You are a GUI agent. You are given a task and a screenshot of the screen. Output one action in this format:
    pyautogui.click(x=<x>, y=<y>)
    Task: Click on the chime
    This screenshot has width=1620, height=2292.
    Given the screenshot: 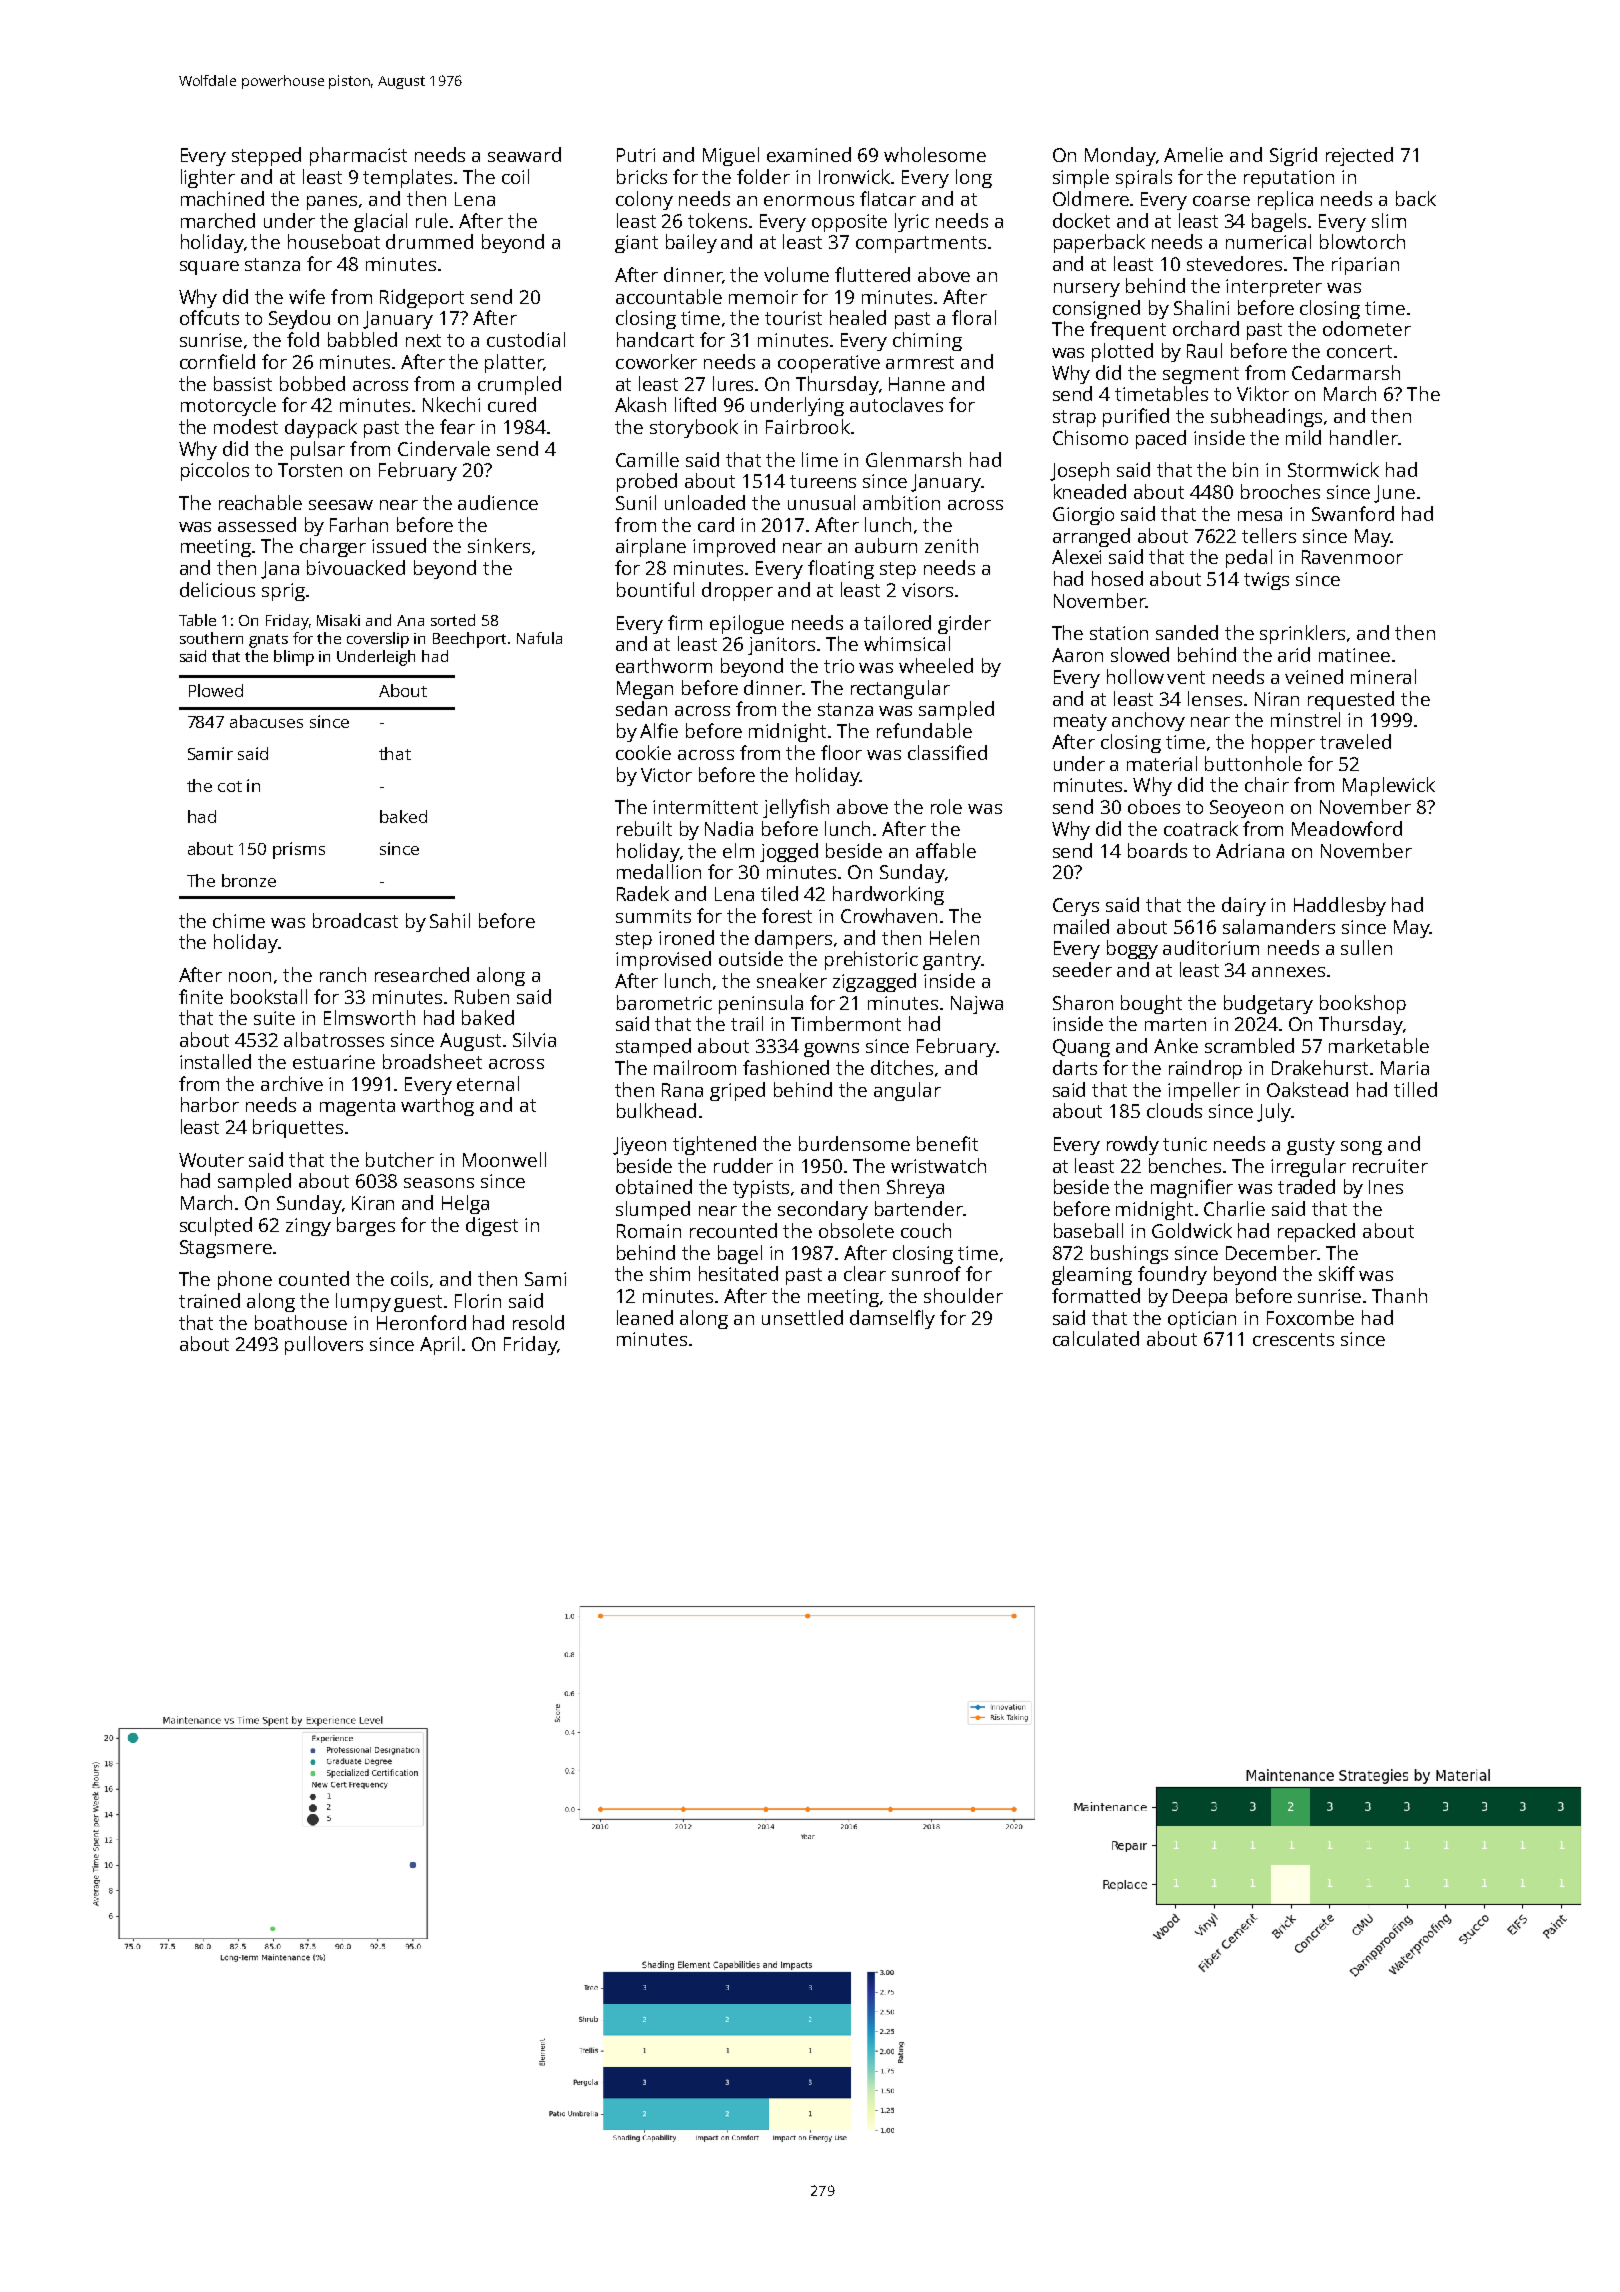 What is the action you would take?
    pyautogui.click(x=239, y=920)
